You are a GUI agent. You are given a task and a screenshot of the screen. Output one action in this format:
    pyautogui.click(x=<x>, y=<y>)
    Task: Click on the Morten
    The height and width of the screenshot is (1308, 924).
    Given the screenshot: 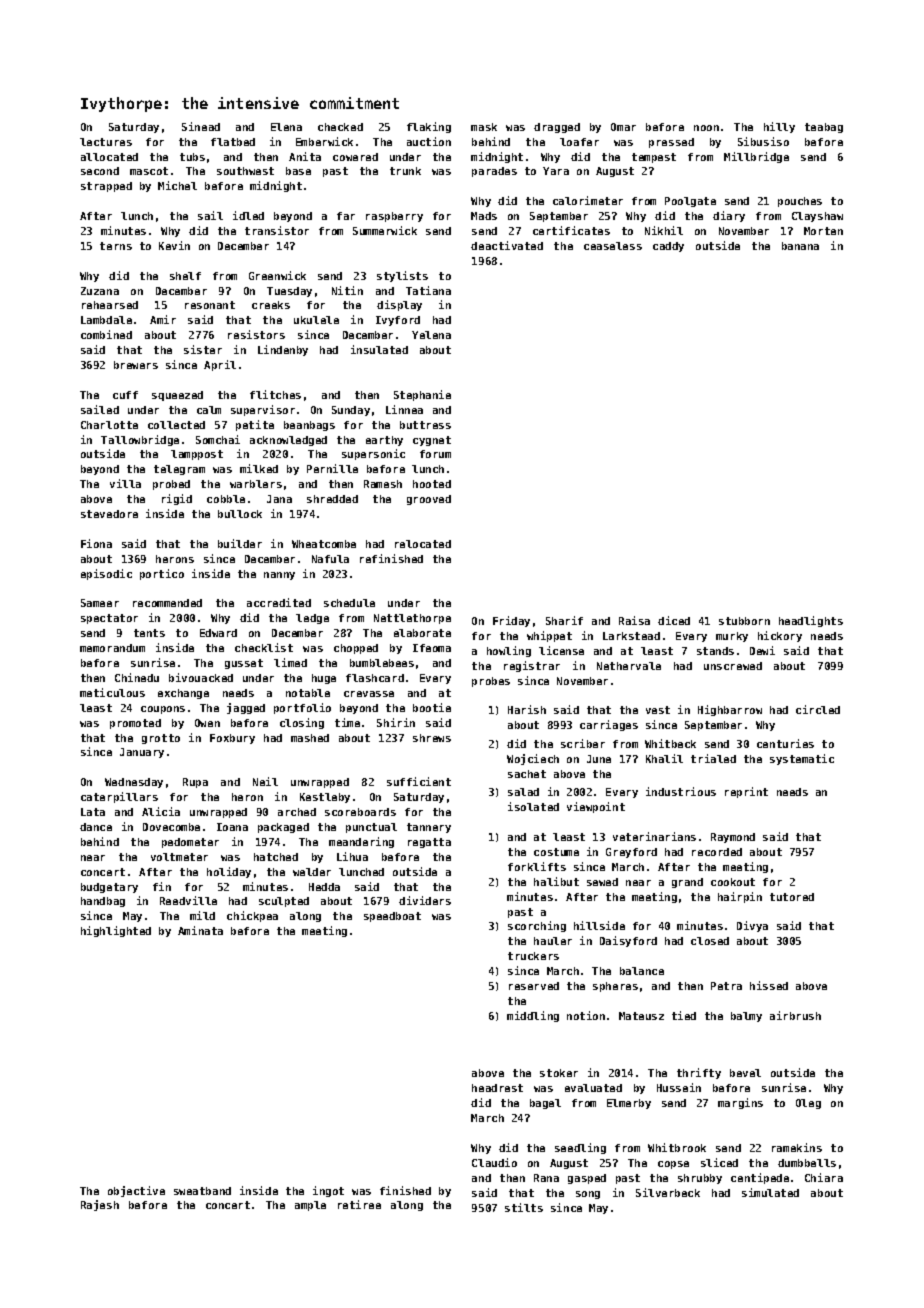 What is the action you would take?
    pyautogui.click(x=823, y=231)
